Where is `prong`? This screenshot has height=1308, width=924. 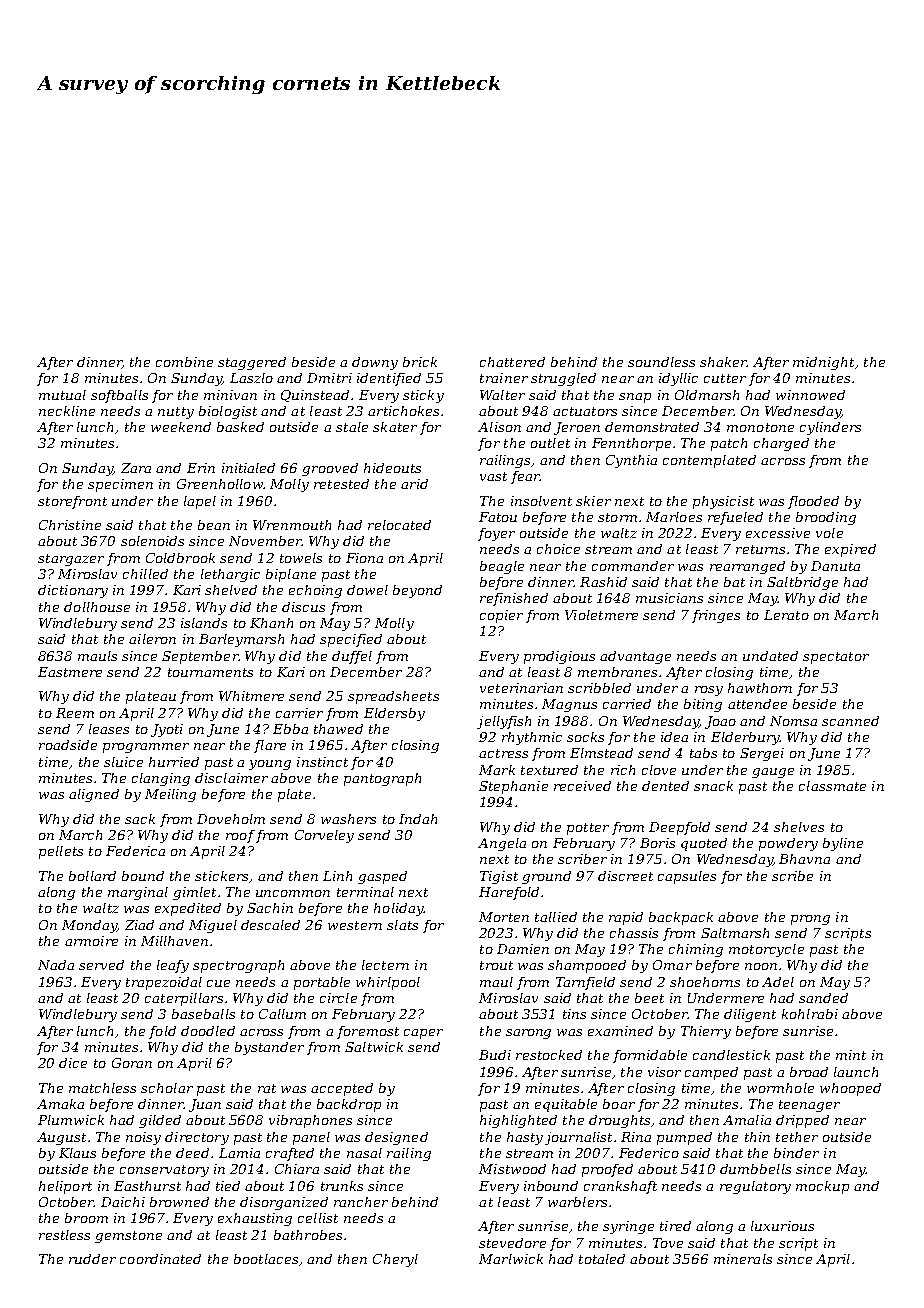 prong is located at coordinates (810, 920).
